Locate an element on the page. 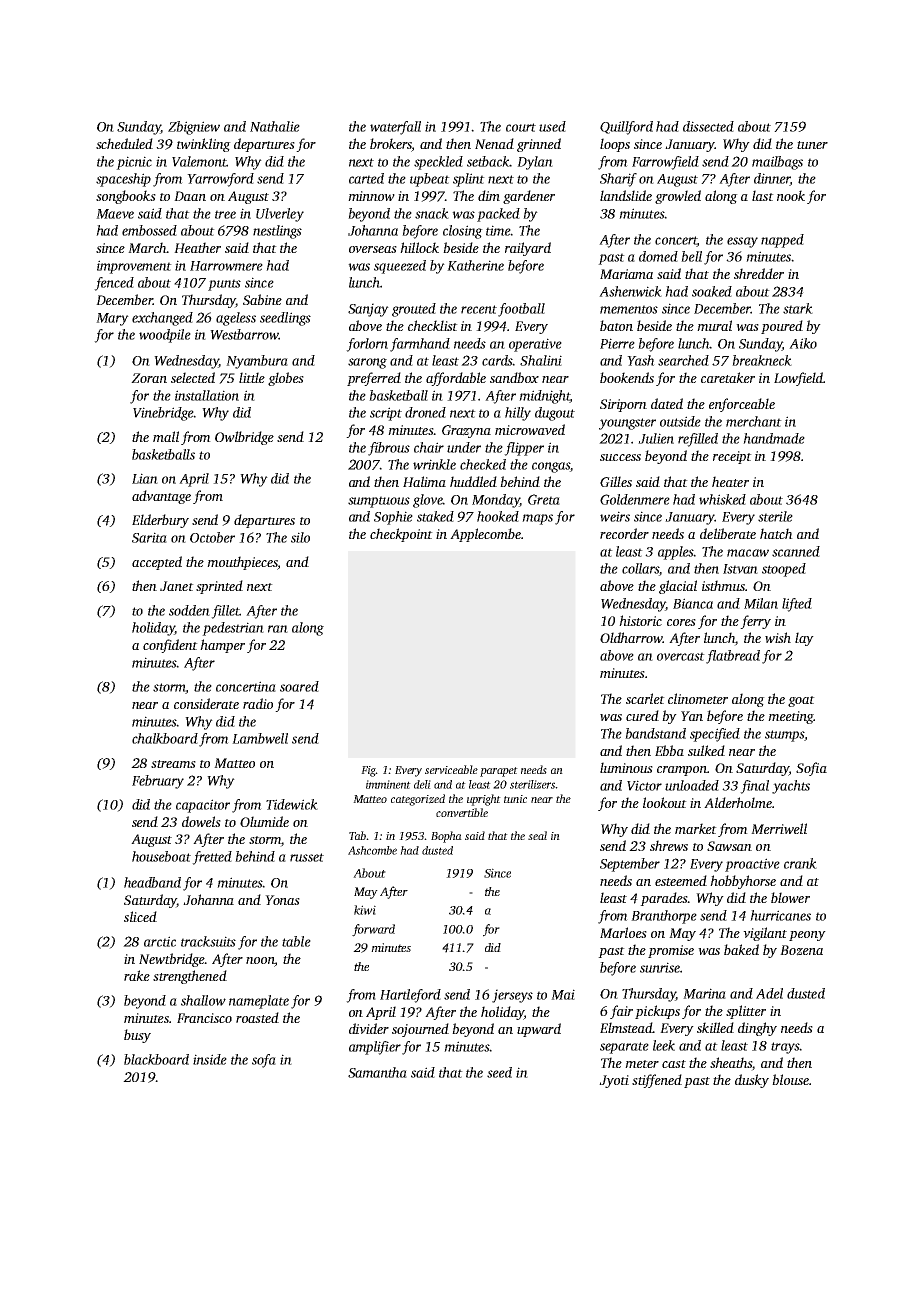  Elmstead is located at coordinates (626, 1027).
